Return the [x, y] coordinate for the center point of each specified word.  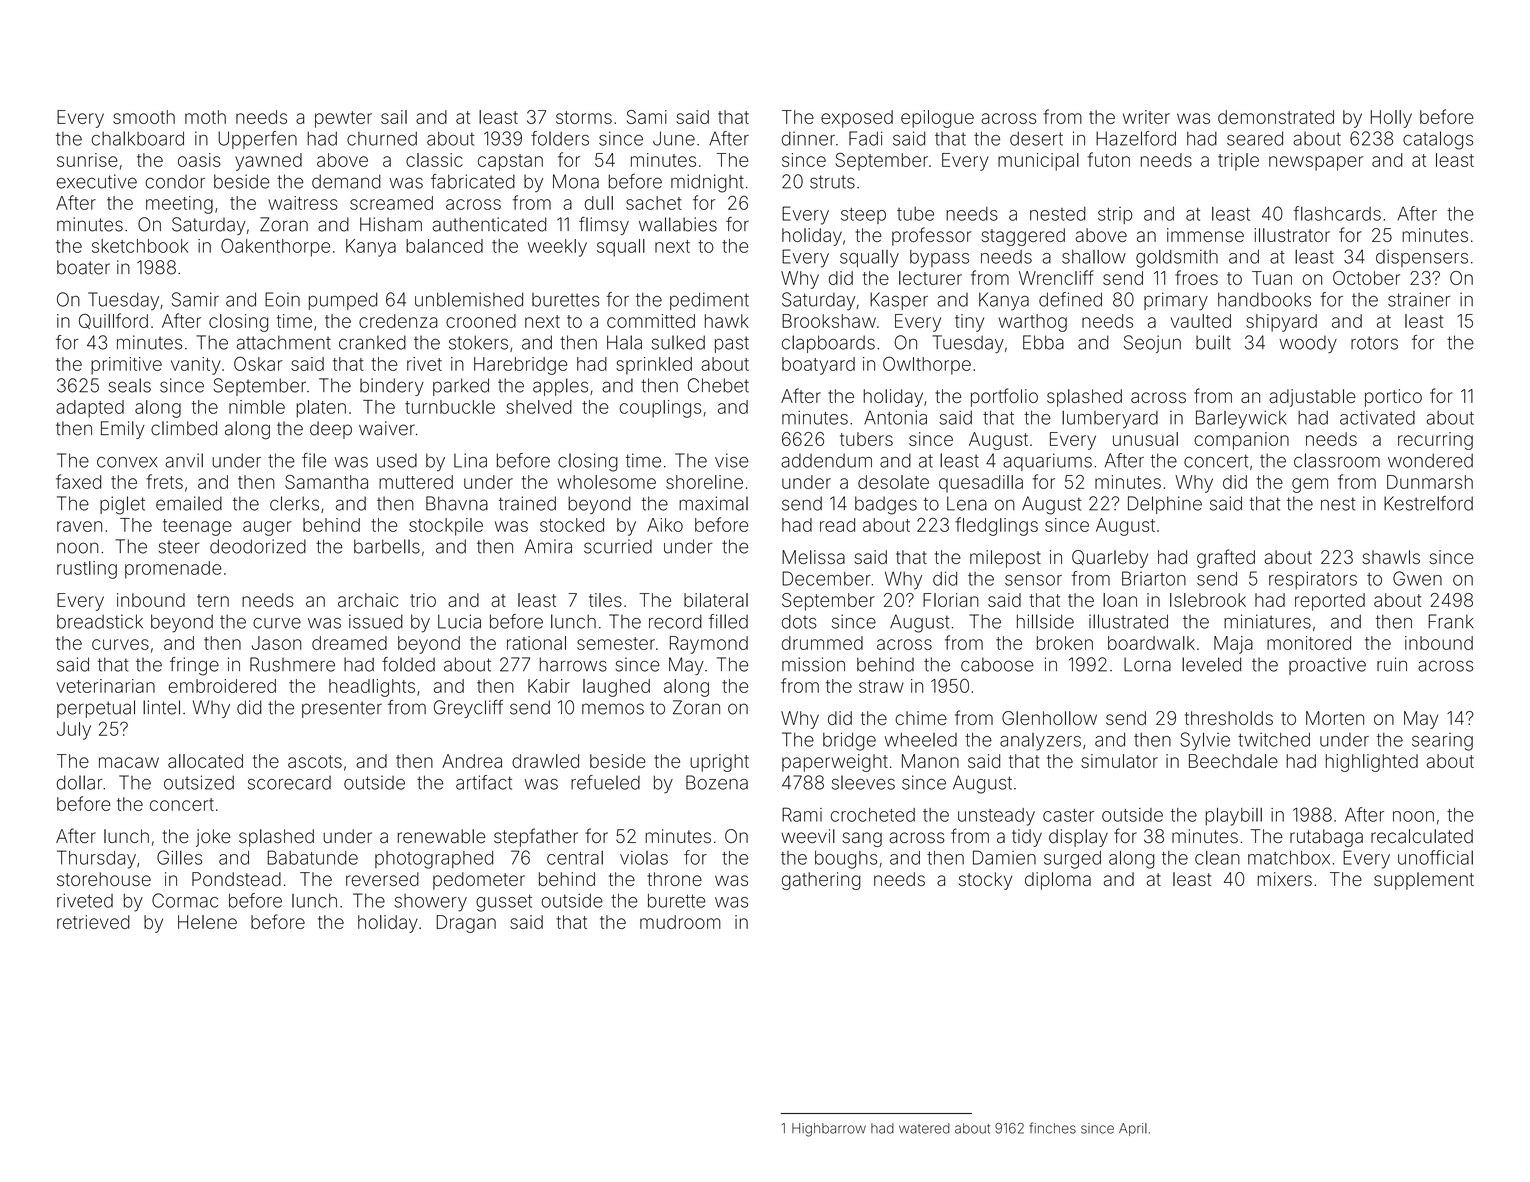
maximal [713, 503]
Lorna [1147, 664]
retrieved [93, 922]
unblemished [469, 299]
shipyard [1281, 323]
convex [127, 462]
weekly [557, 248]
